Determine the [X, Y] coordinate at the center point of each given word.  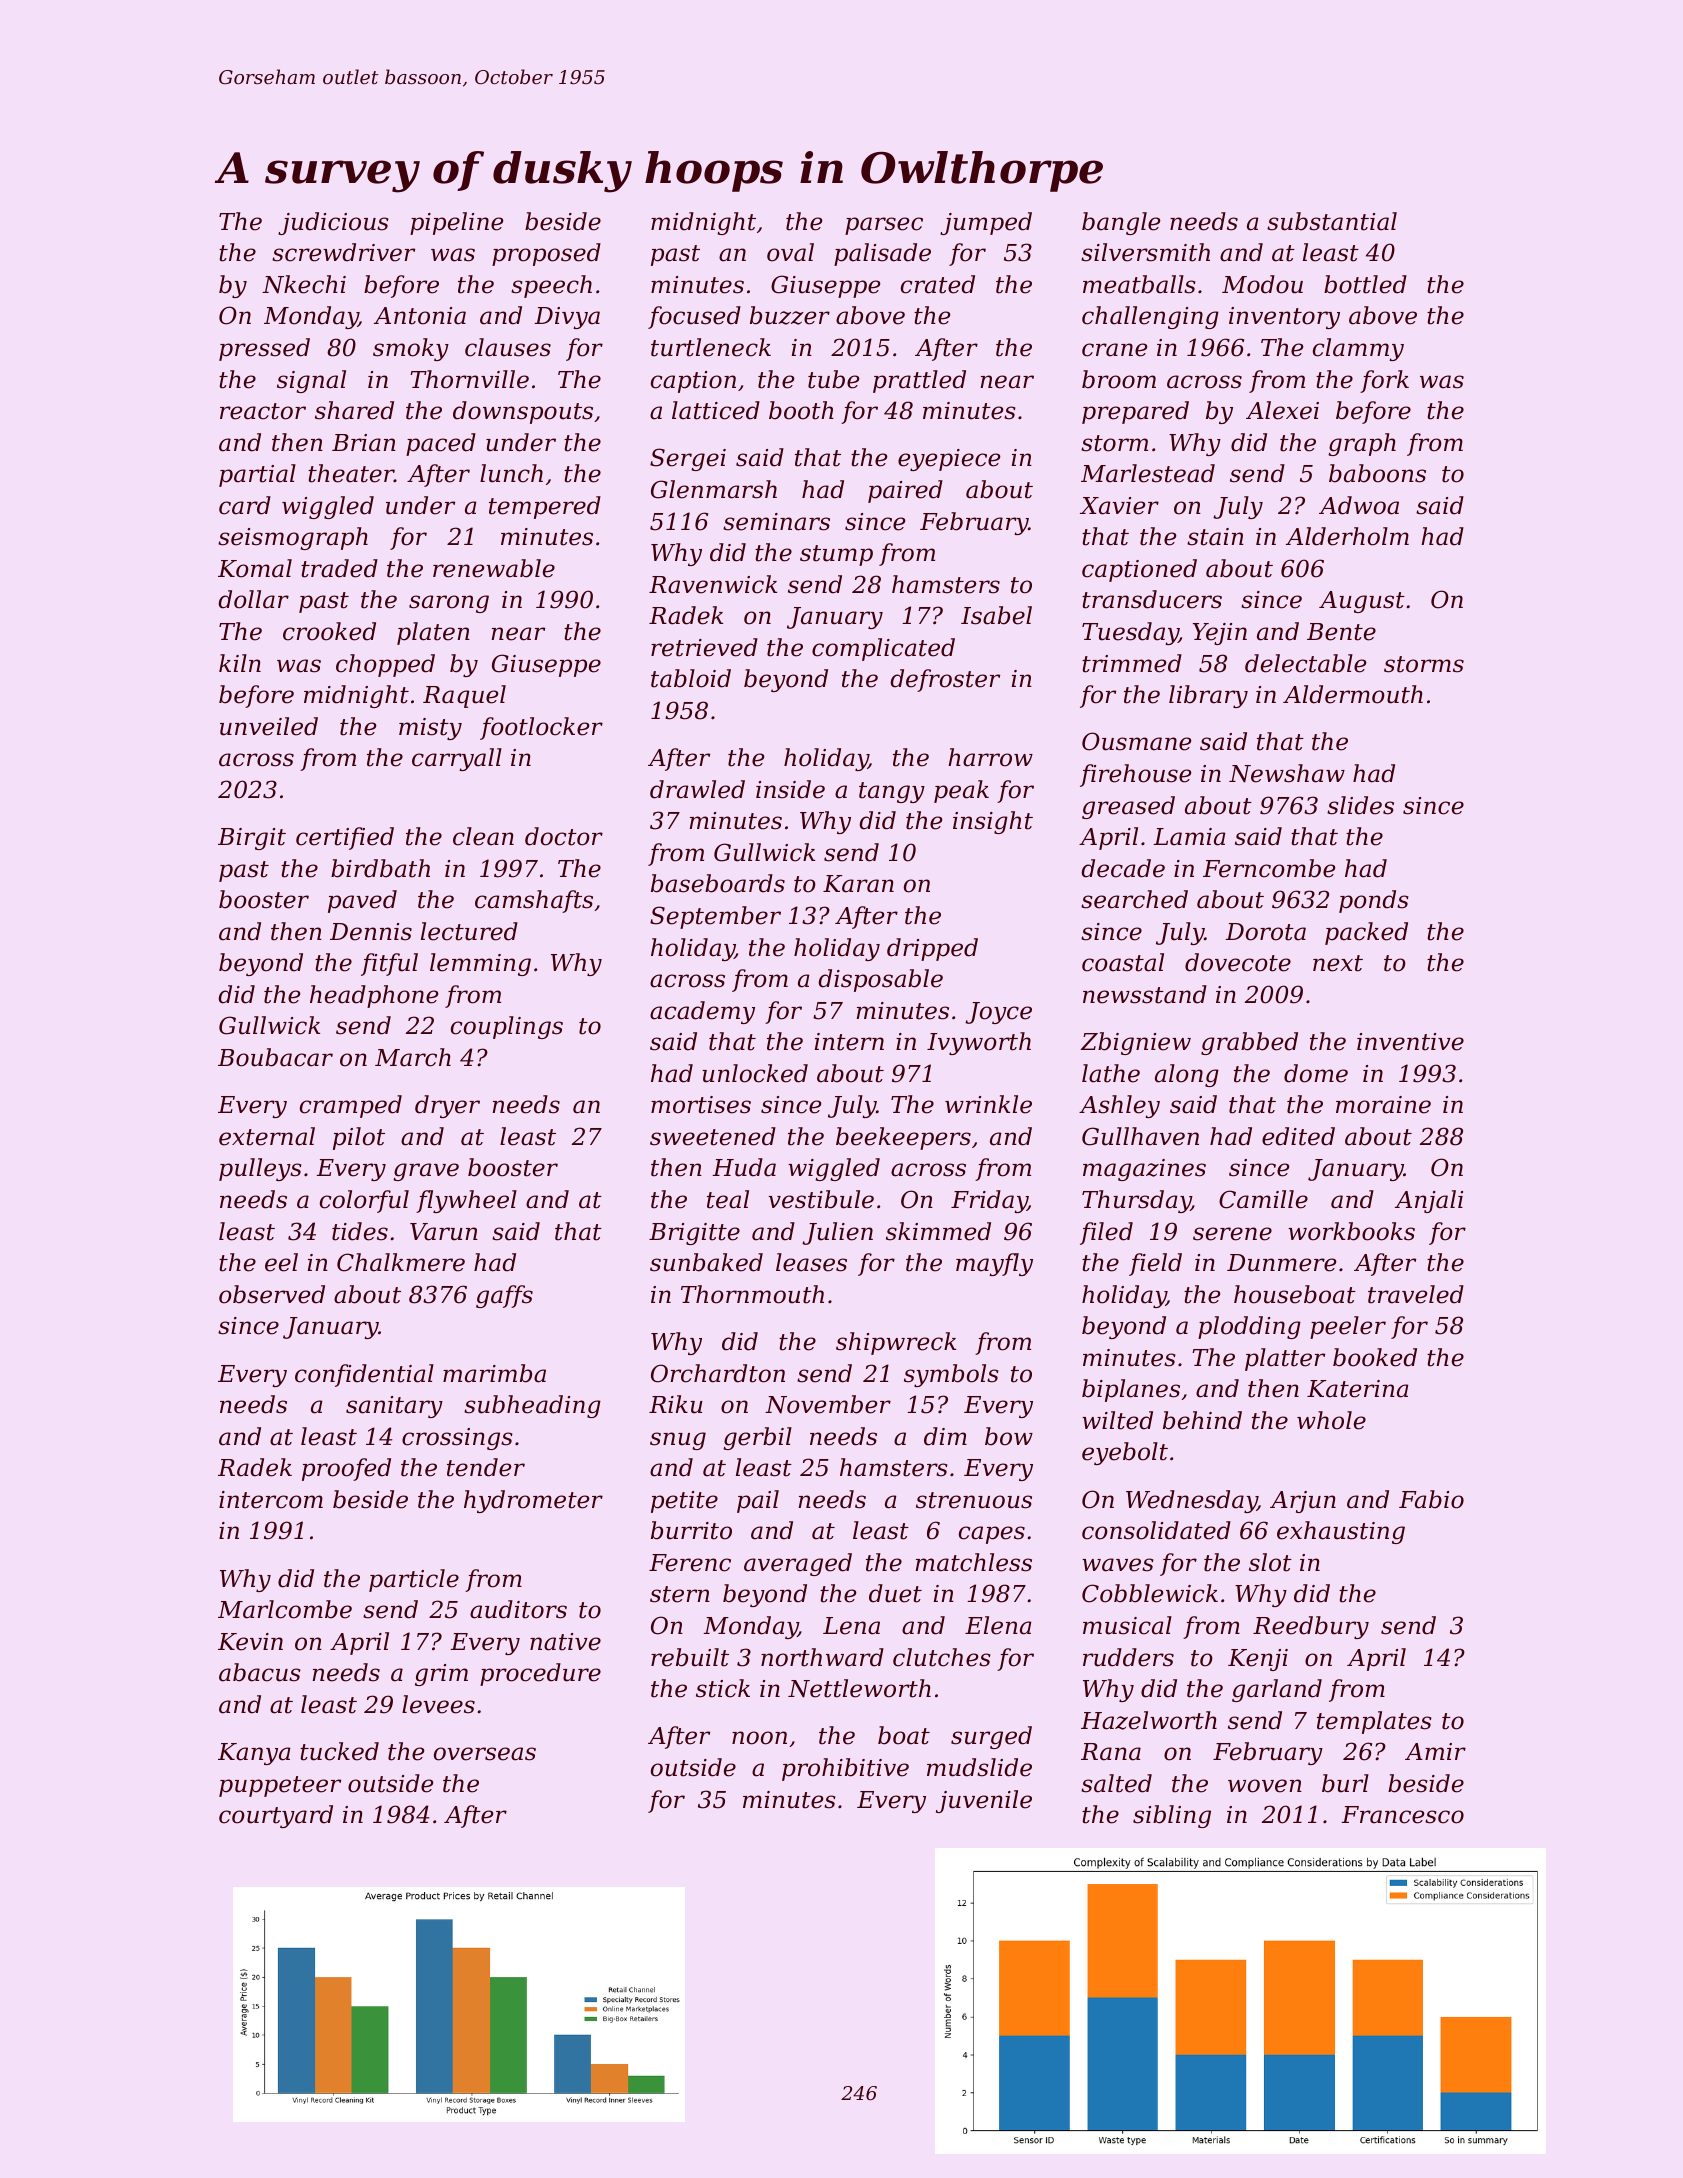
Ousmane [1137, 741]
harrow [990, 757]
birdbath [380, 868]
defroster [945, 680]
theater [351, 473]
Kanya [254, 1754]
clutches [942, 1657]
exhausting [1341, 1532]
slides [1360, 805]
